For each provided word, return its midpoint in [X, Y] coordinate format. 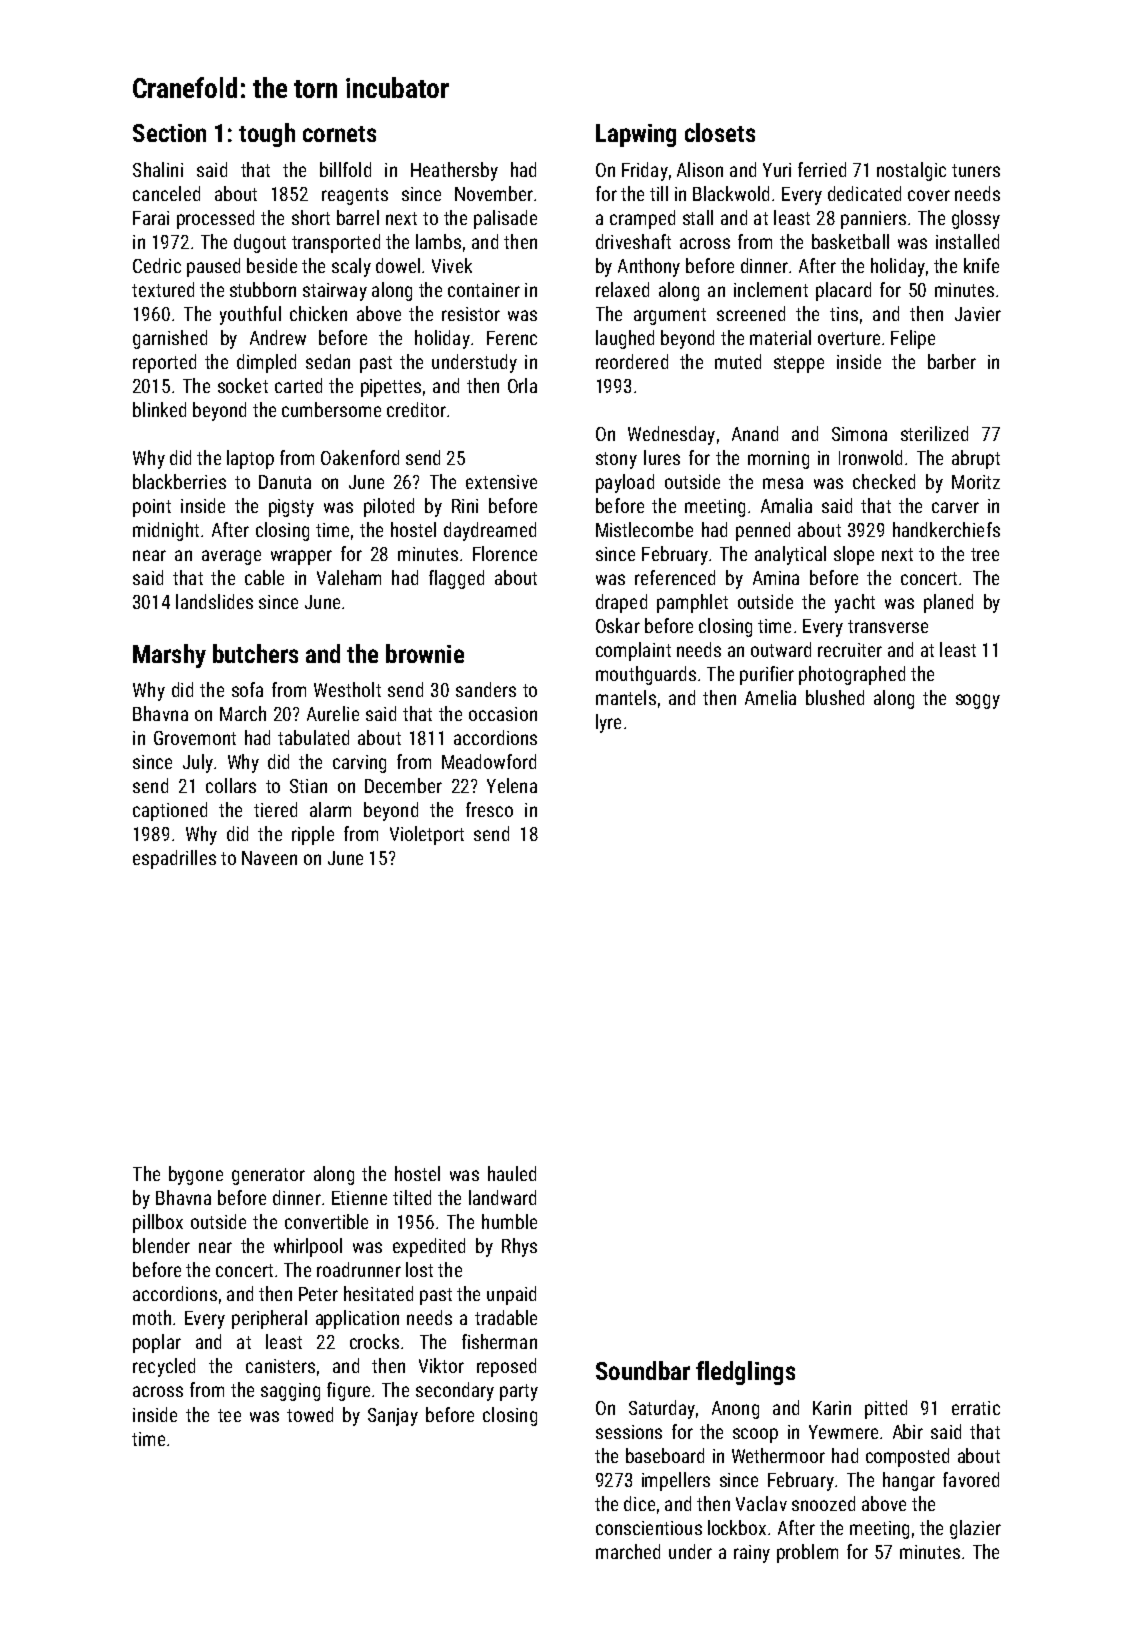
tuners [976, 170]
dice [639, 1503]
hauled [512, 1173]
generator [268, 1176]
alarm [330, 809]
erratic [976, 1408]
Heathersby [454, 171]
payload [625, 483]
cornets [339, 134]
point [152, 508]
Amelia [770, 697]
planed [948, 603]
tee [229, 1415]
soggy [978, 701]
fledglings [745, 1373]
